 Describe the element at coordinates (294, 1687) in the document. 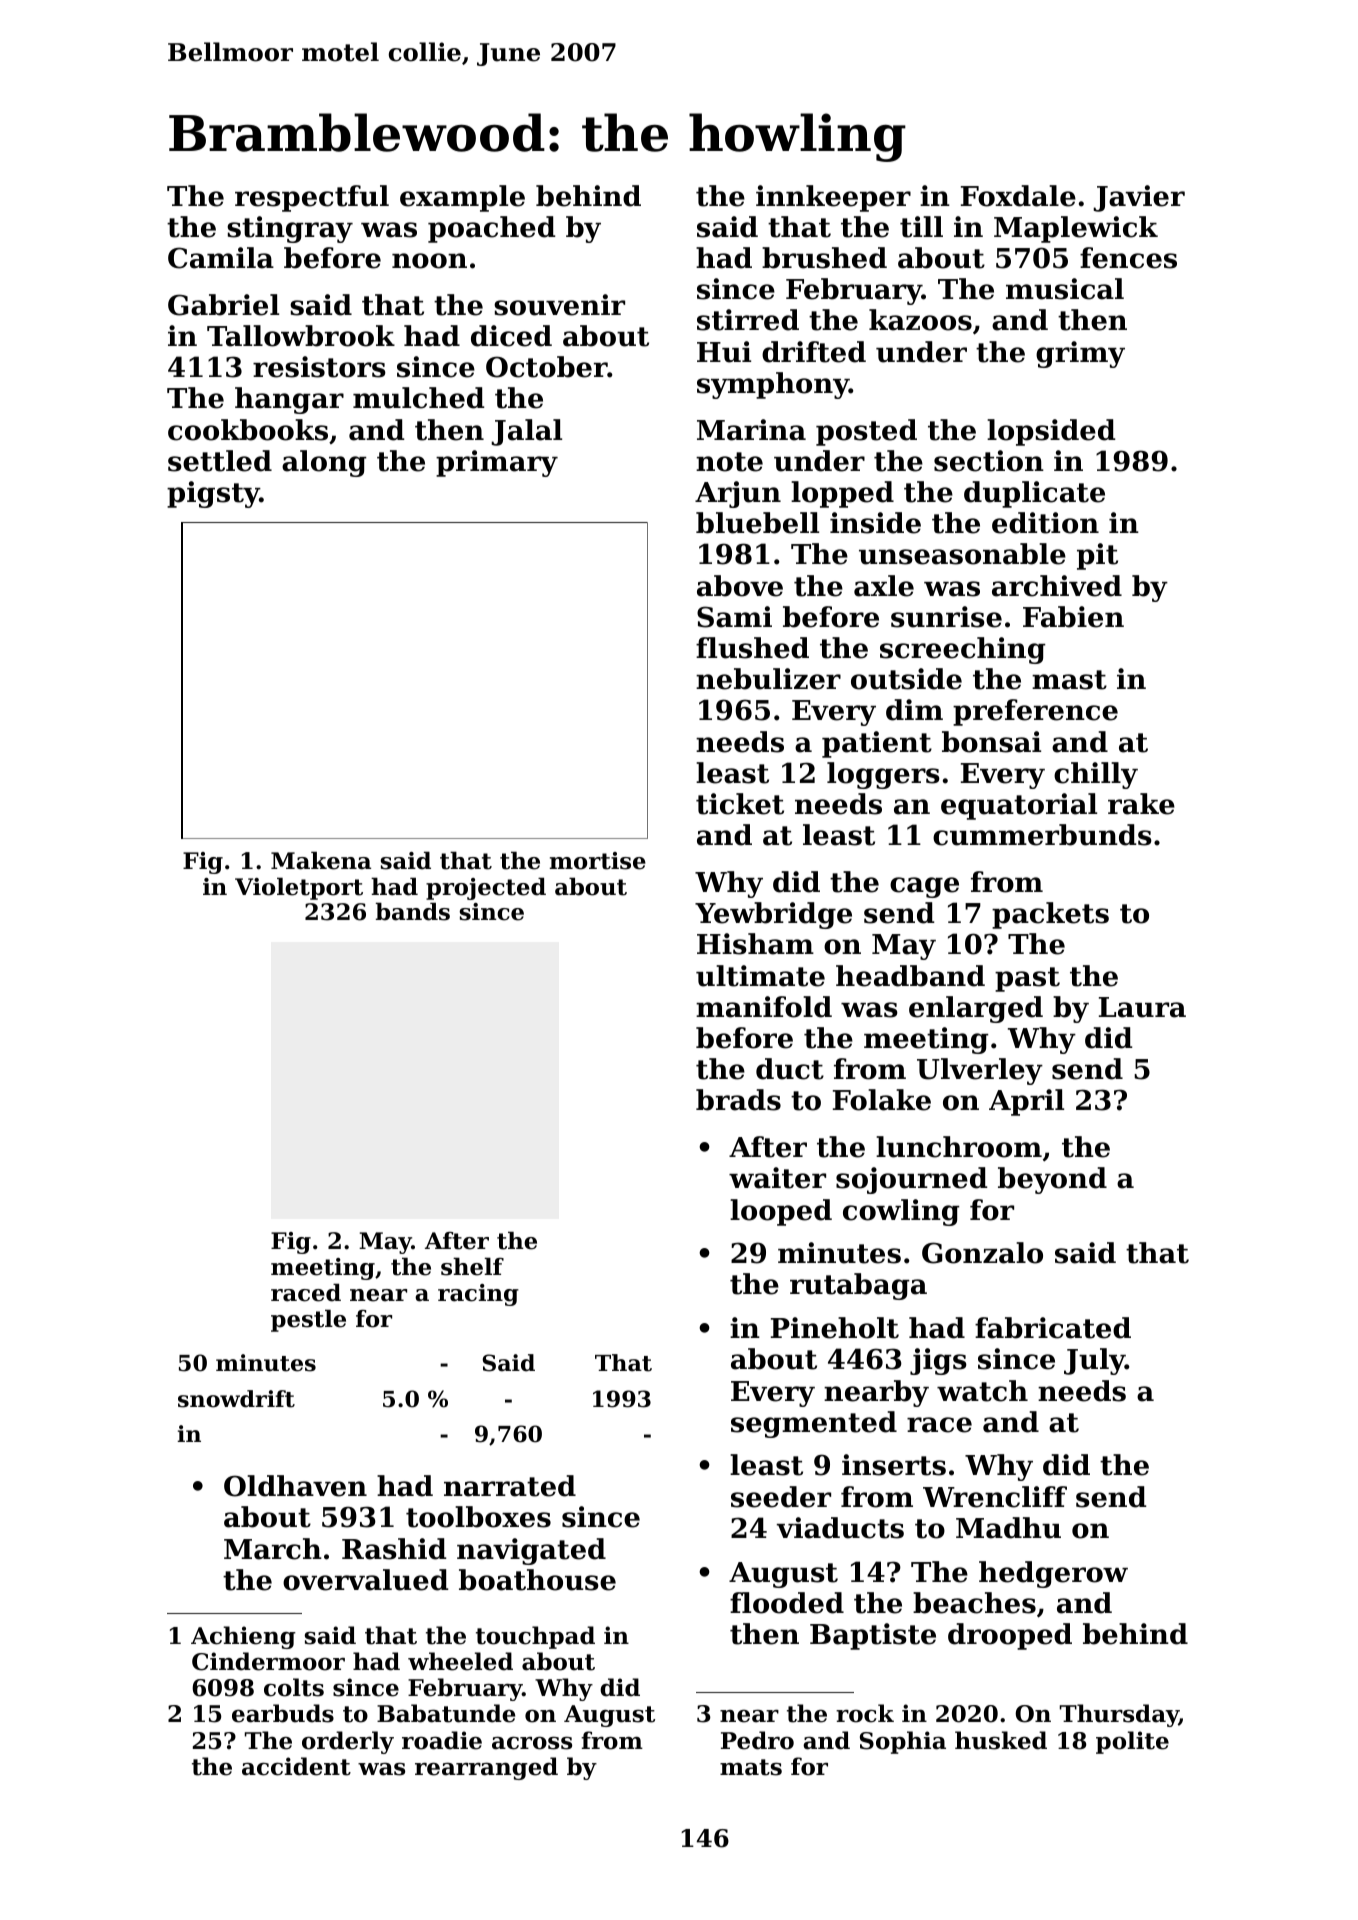

I see `colts` at that location.
